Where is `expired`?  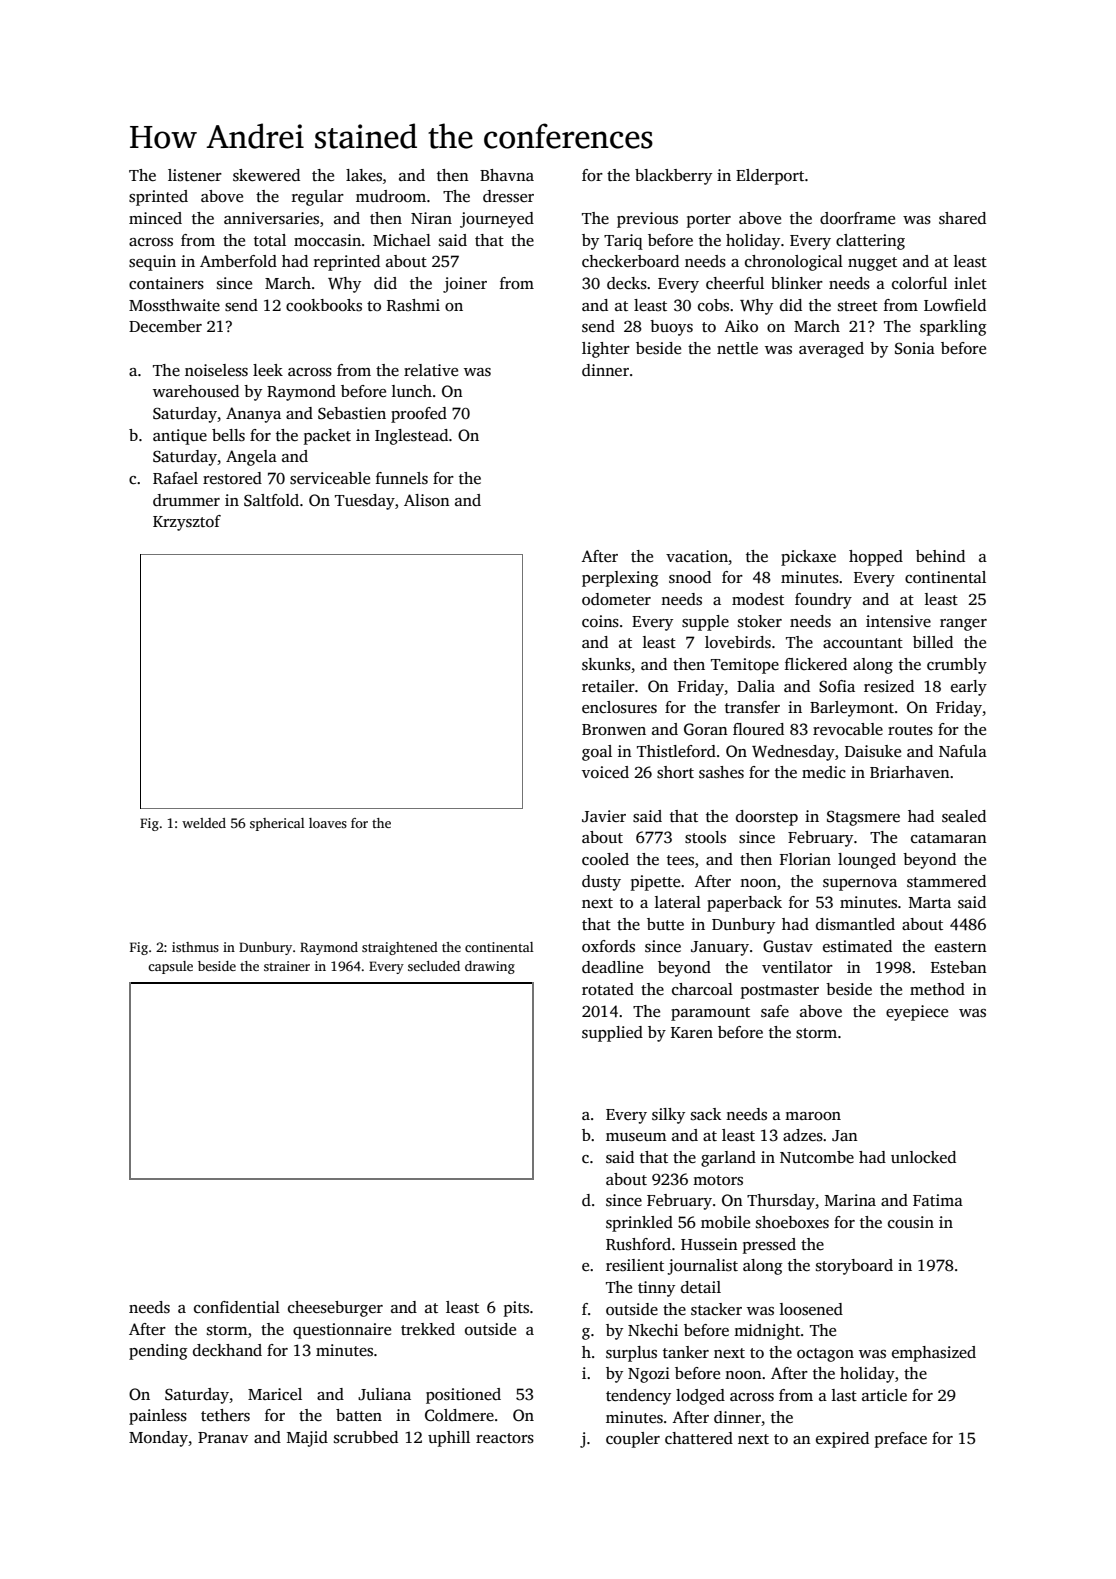
expired is located at coordinates (842, 1440).
